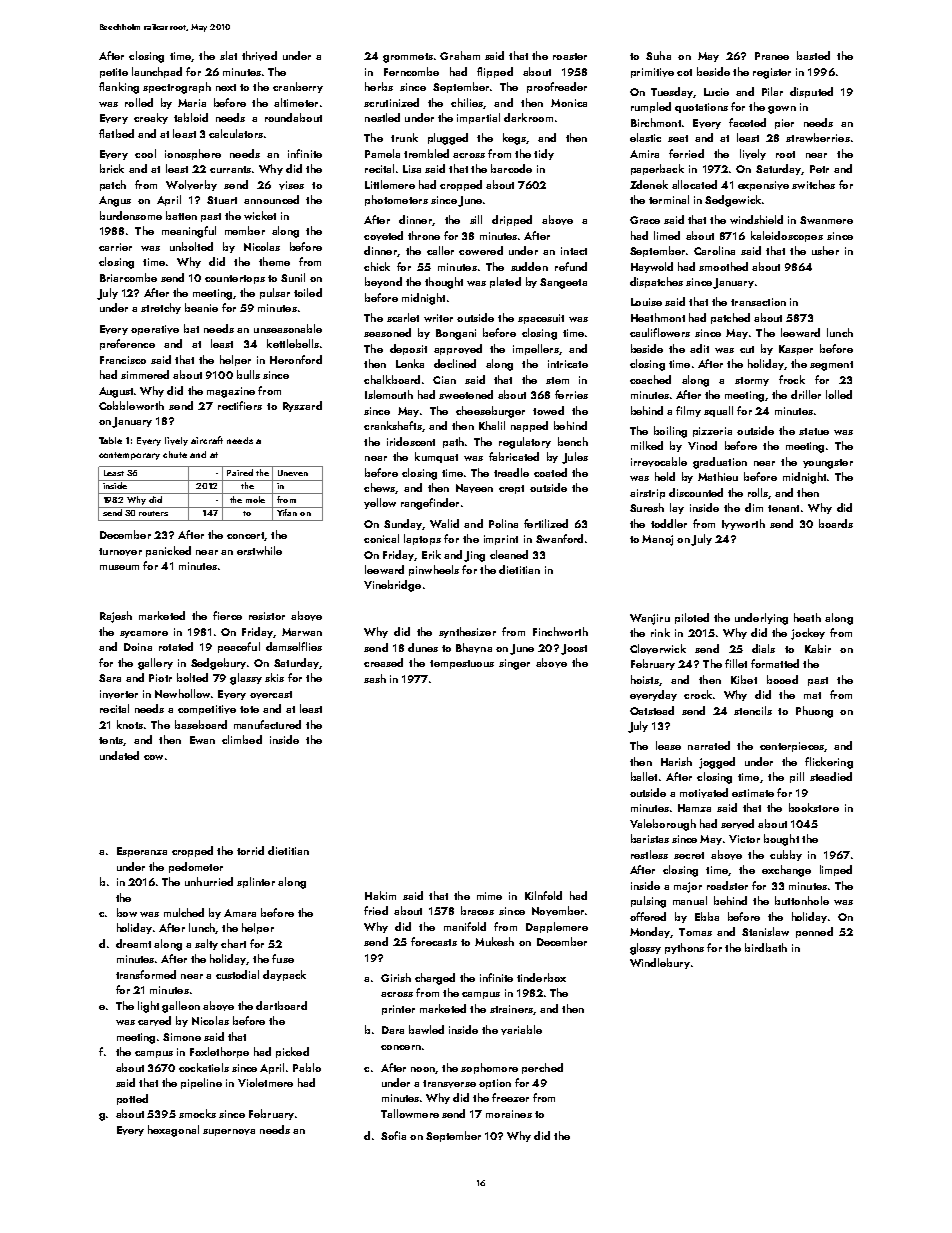  Describe the element at coordinates (529, 426) in the screenshot. I see `napped` at that location.
